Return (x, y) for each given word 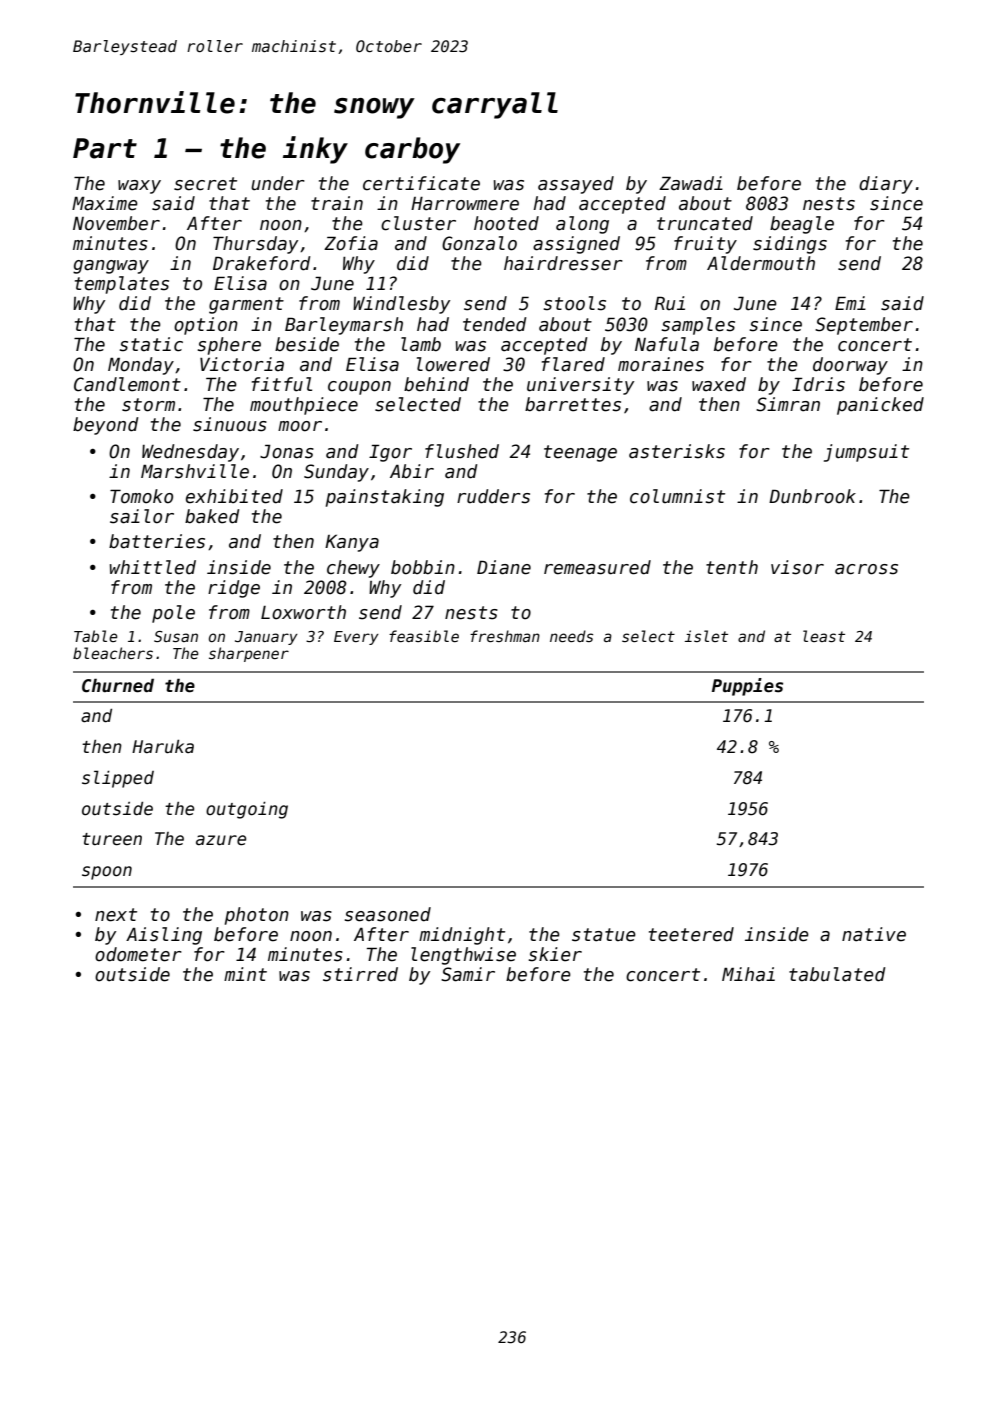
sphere (229, 346)
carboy (412, 150)
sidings (790, 245)
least (824, 636)
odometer (138, 954)
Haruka (163, 747)
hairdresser (563, 263)
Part (105, 148)
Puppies (747, 687)
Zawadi (691, 183)
